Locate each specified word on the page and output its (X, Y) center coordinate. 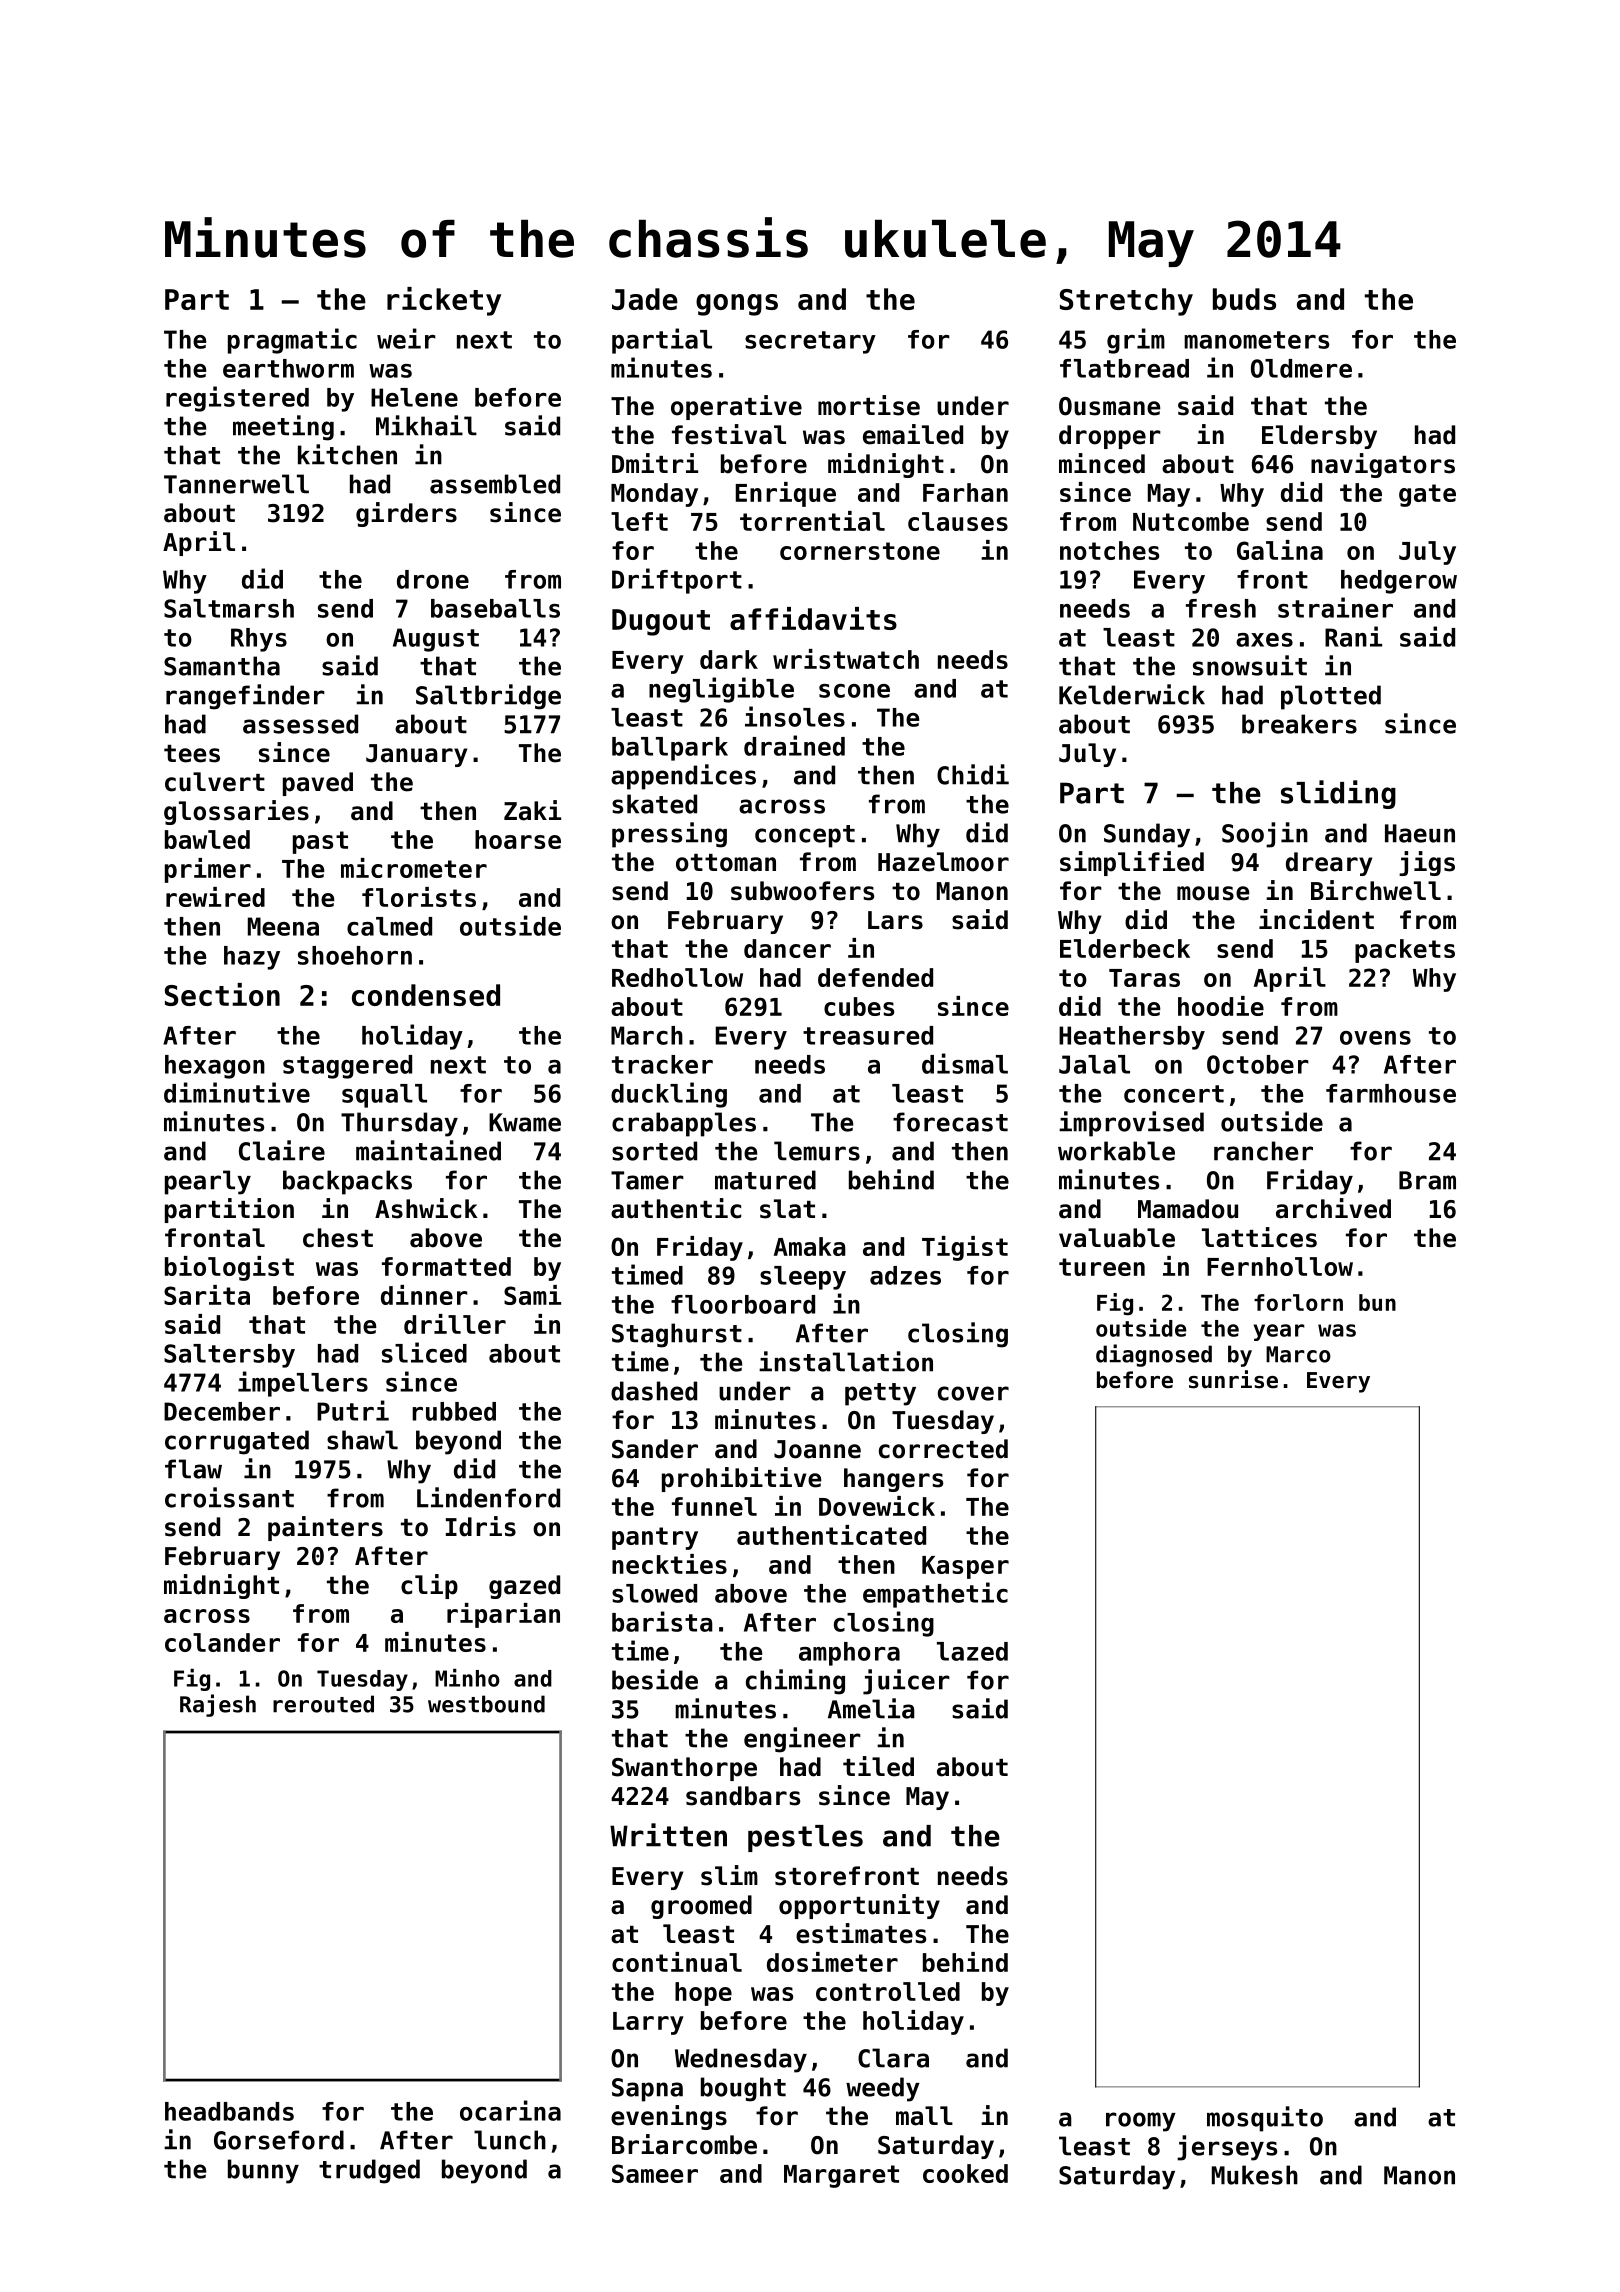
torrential (812, 521)
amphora (849, 1654)
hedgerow (1399, 582)
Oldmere (1301, 368)
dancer (787, 948)
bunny (263, 2171)
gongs (737, 305)
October (1258, 1064)
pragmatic (292, 341)
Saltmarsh (229, 608)
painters (325, 1528)
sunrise (1233, 1379)
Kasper (965, 1567)
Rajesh (218, 1705)
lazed (972, 1651)
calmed (389, 926)
